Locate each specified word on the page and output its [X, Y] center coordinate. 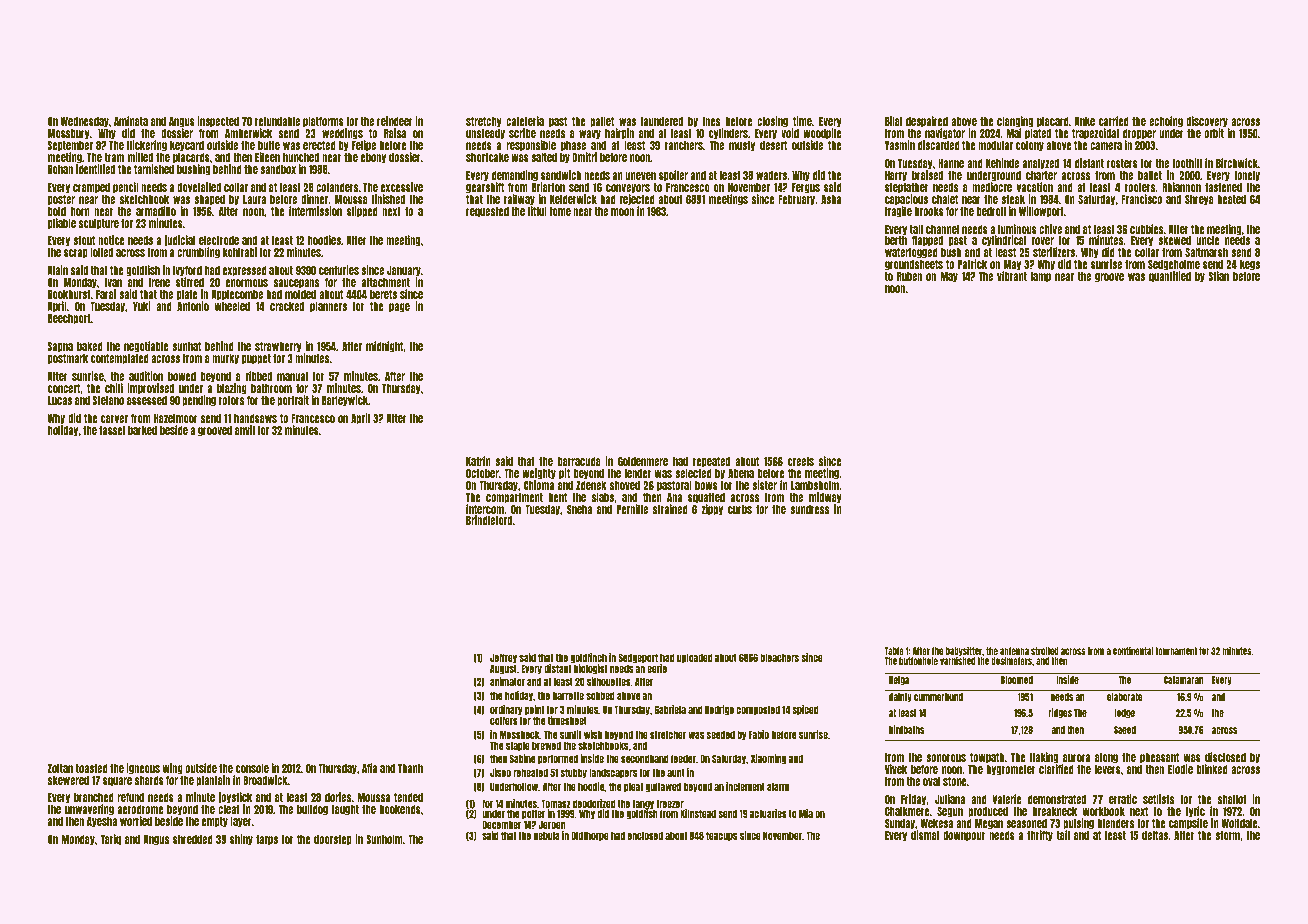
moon [622, 212]
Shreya [1199, 200]
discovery [1207, 122]
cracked [287, 306]
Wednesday [84, 122]
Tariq [111, 840]
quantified [1170, 277]
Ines [711, 121]
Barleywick [345, 401]
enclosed [645, 835]
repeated [711, 462]
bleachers [779, 657]
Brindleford [489, 520]
